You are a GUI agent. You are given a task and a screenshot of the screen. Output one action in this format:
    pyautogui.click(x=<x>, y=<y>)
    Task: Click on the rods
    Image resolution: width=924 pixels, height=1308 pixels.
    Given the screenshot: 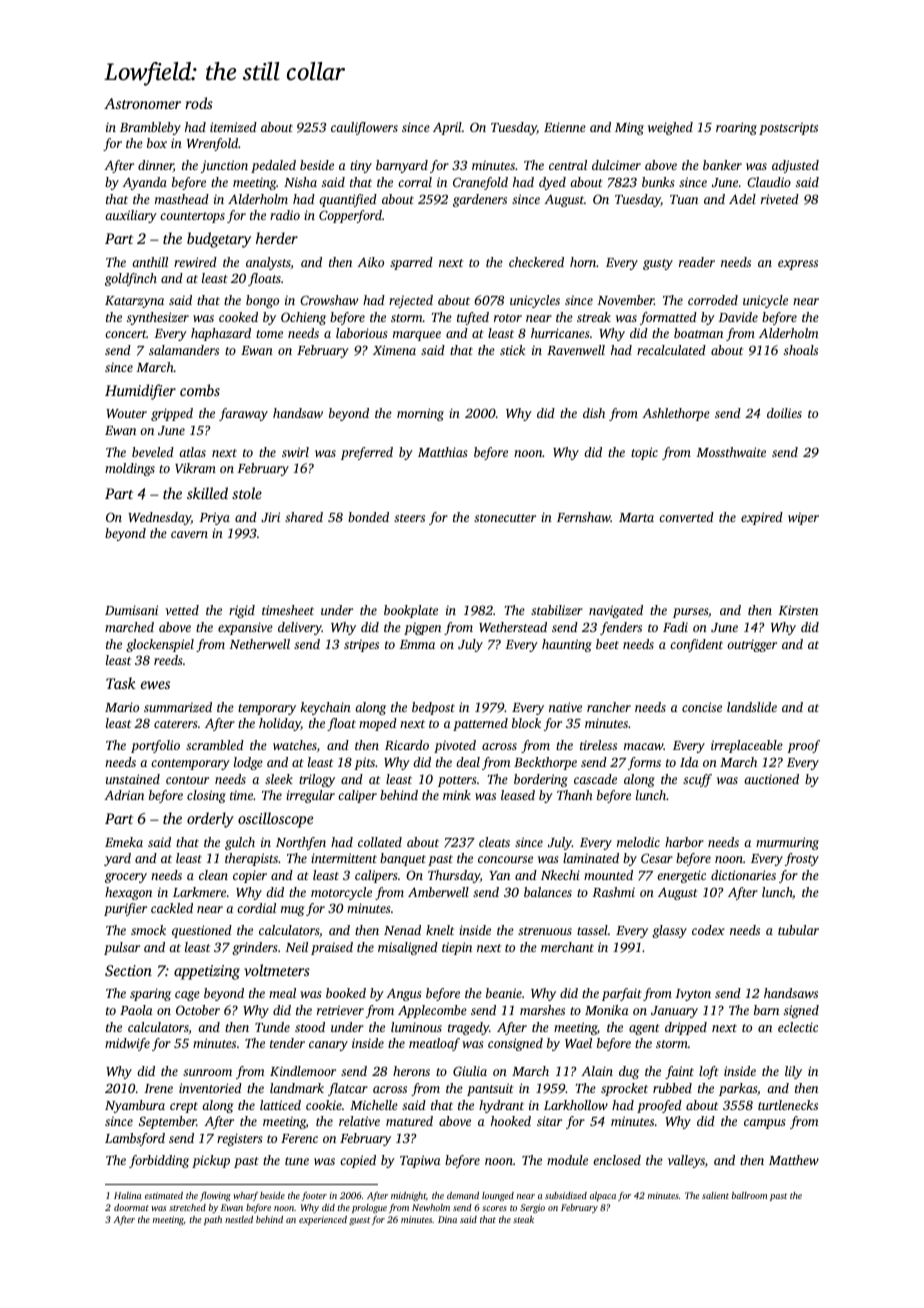 What is the action you would take?
    pyautogui.click(x=199, y=103)
